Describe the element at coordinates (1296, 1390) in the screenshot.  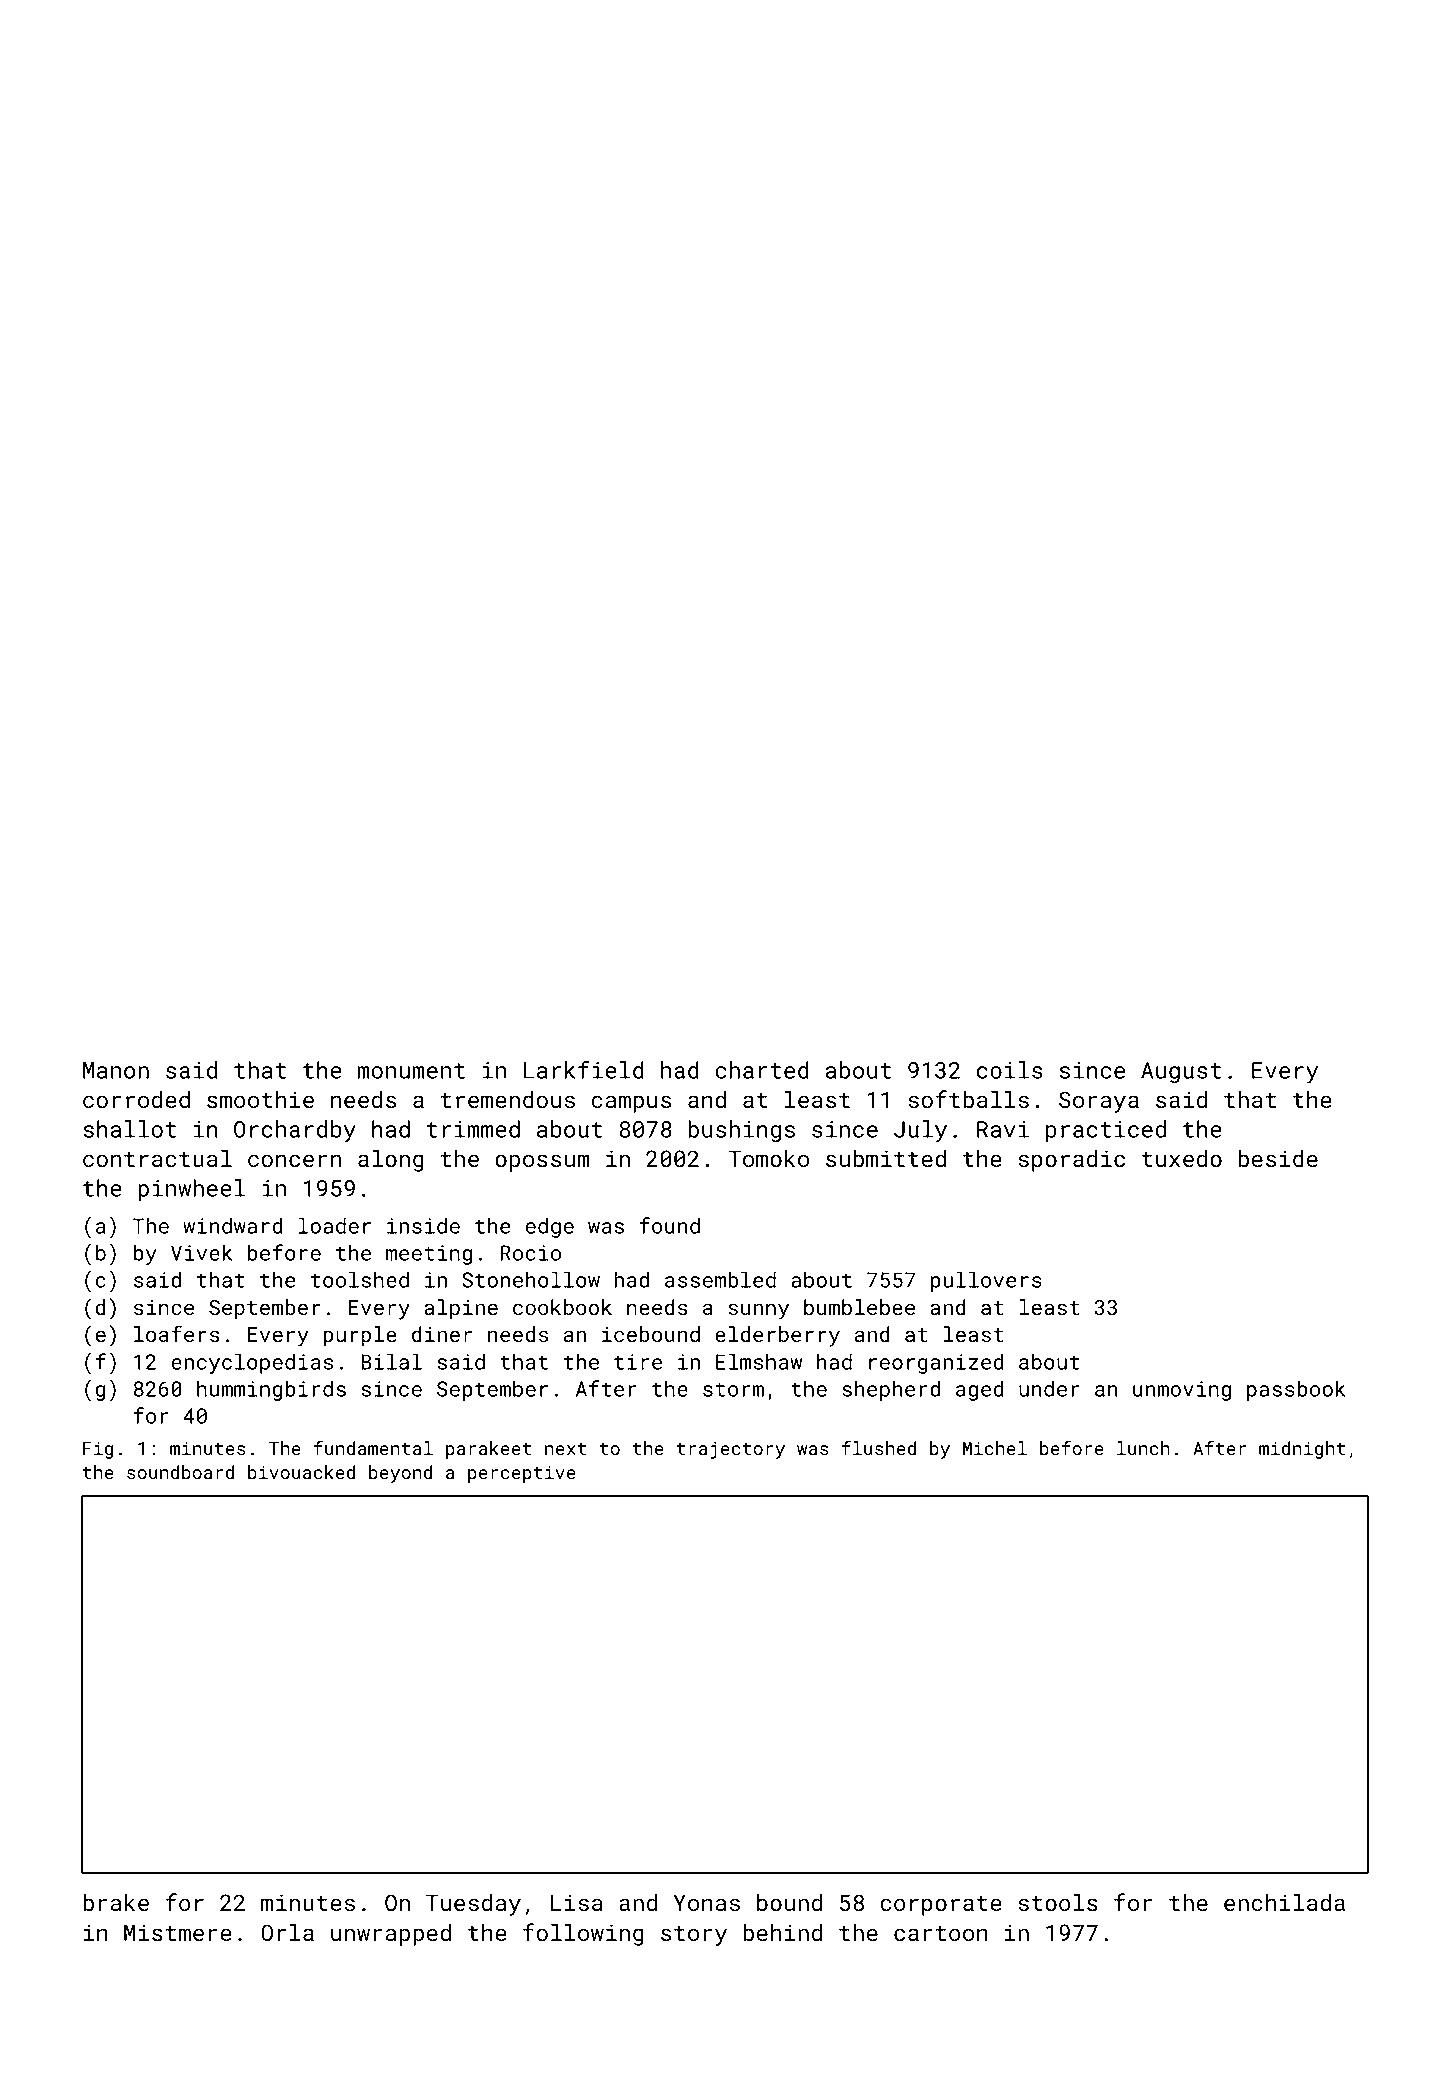
I see `passbook` at that location.
